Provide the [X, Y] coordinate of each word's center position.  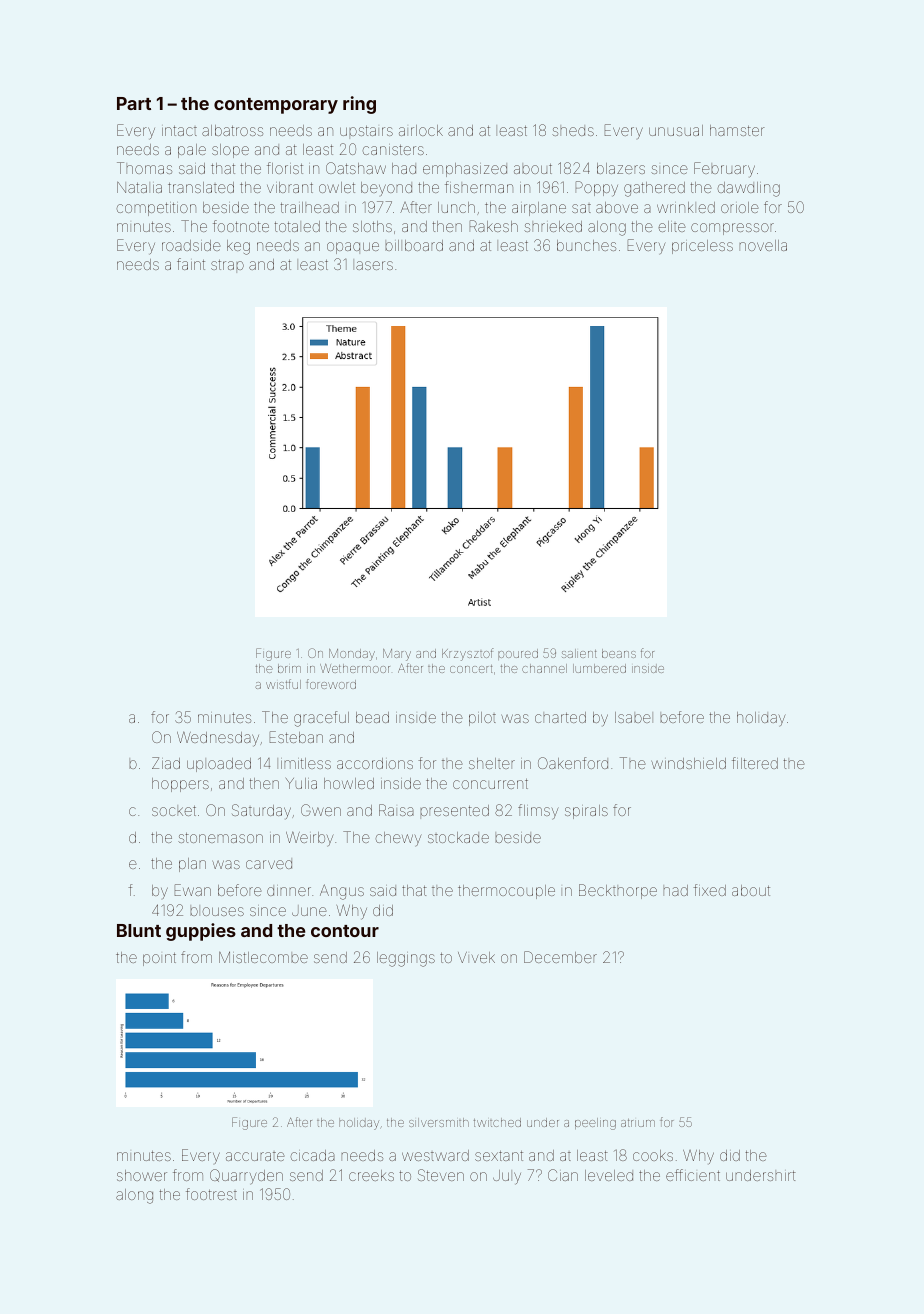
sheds [573, 131]
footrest [211, 1194]
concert [471, 669]
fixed [710, 890]
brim [289, 668]
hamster [737, 130]
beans [619, 653]
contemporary [276, 106]
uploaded [219, 765]
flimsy [538, 811]
